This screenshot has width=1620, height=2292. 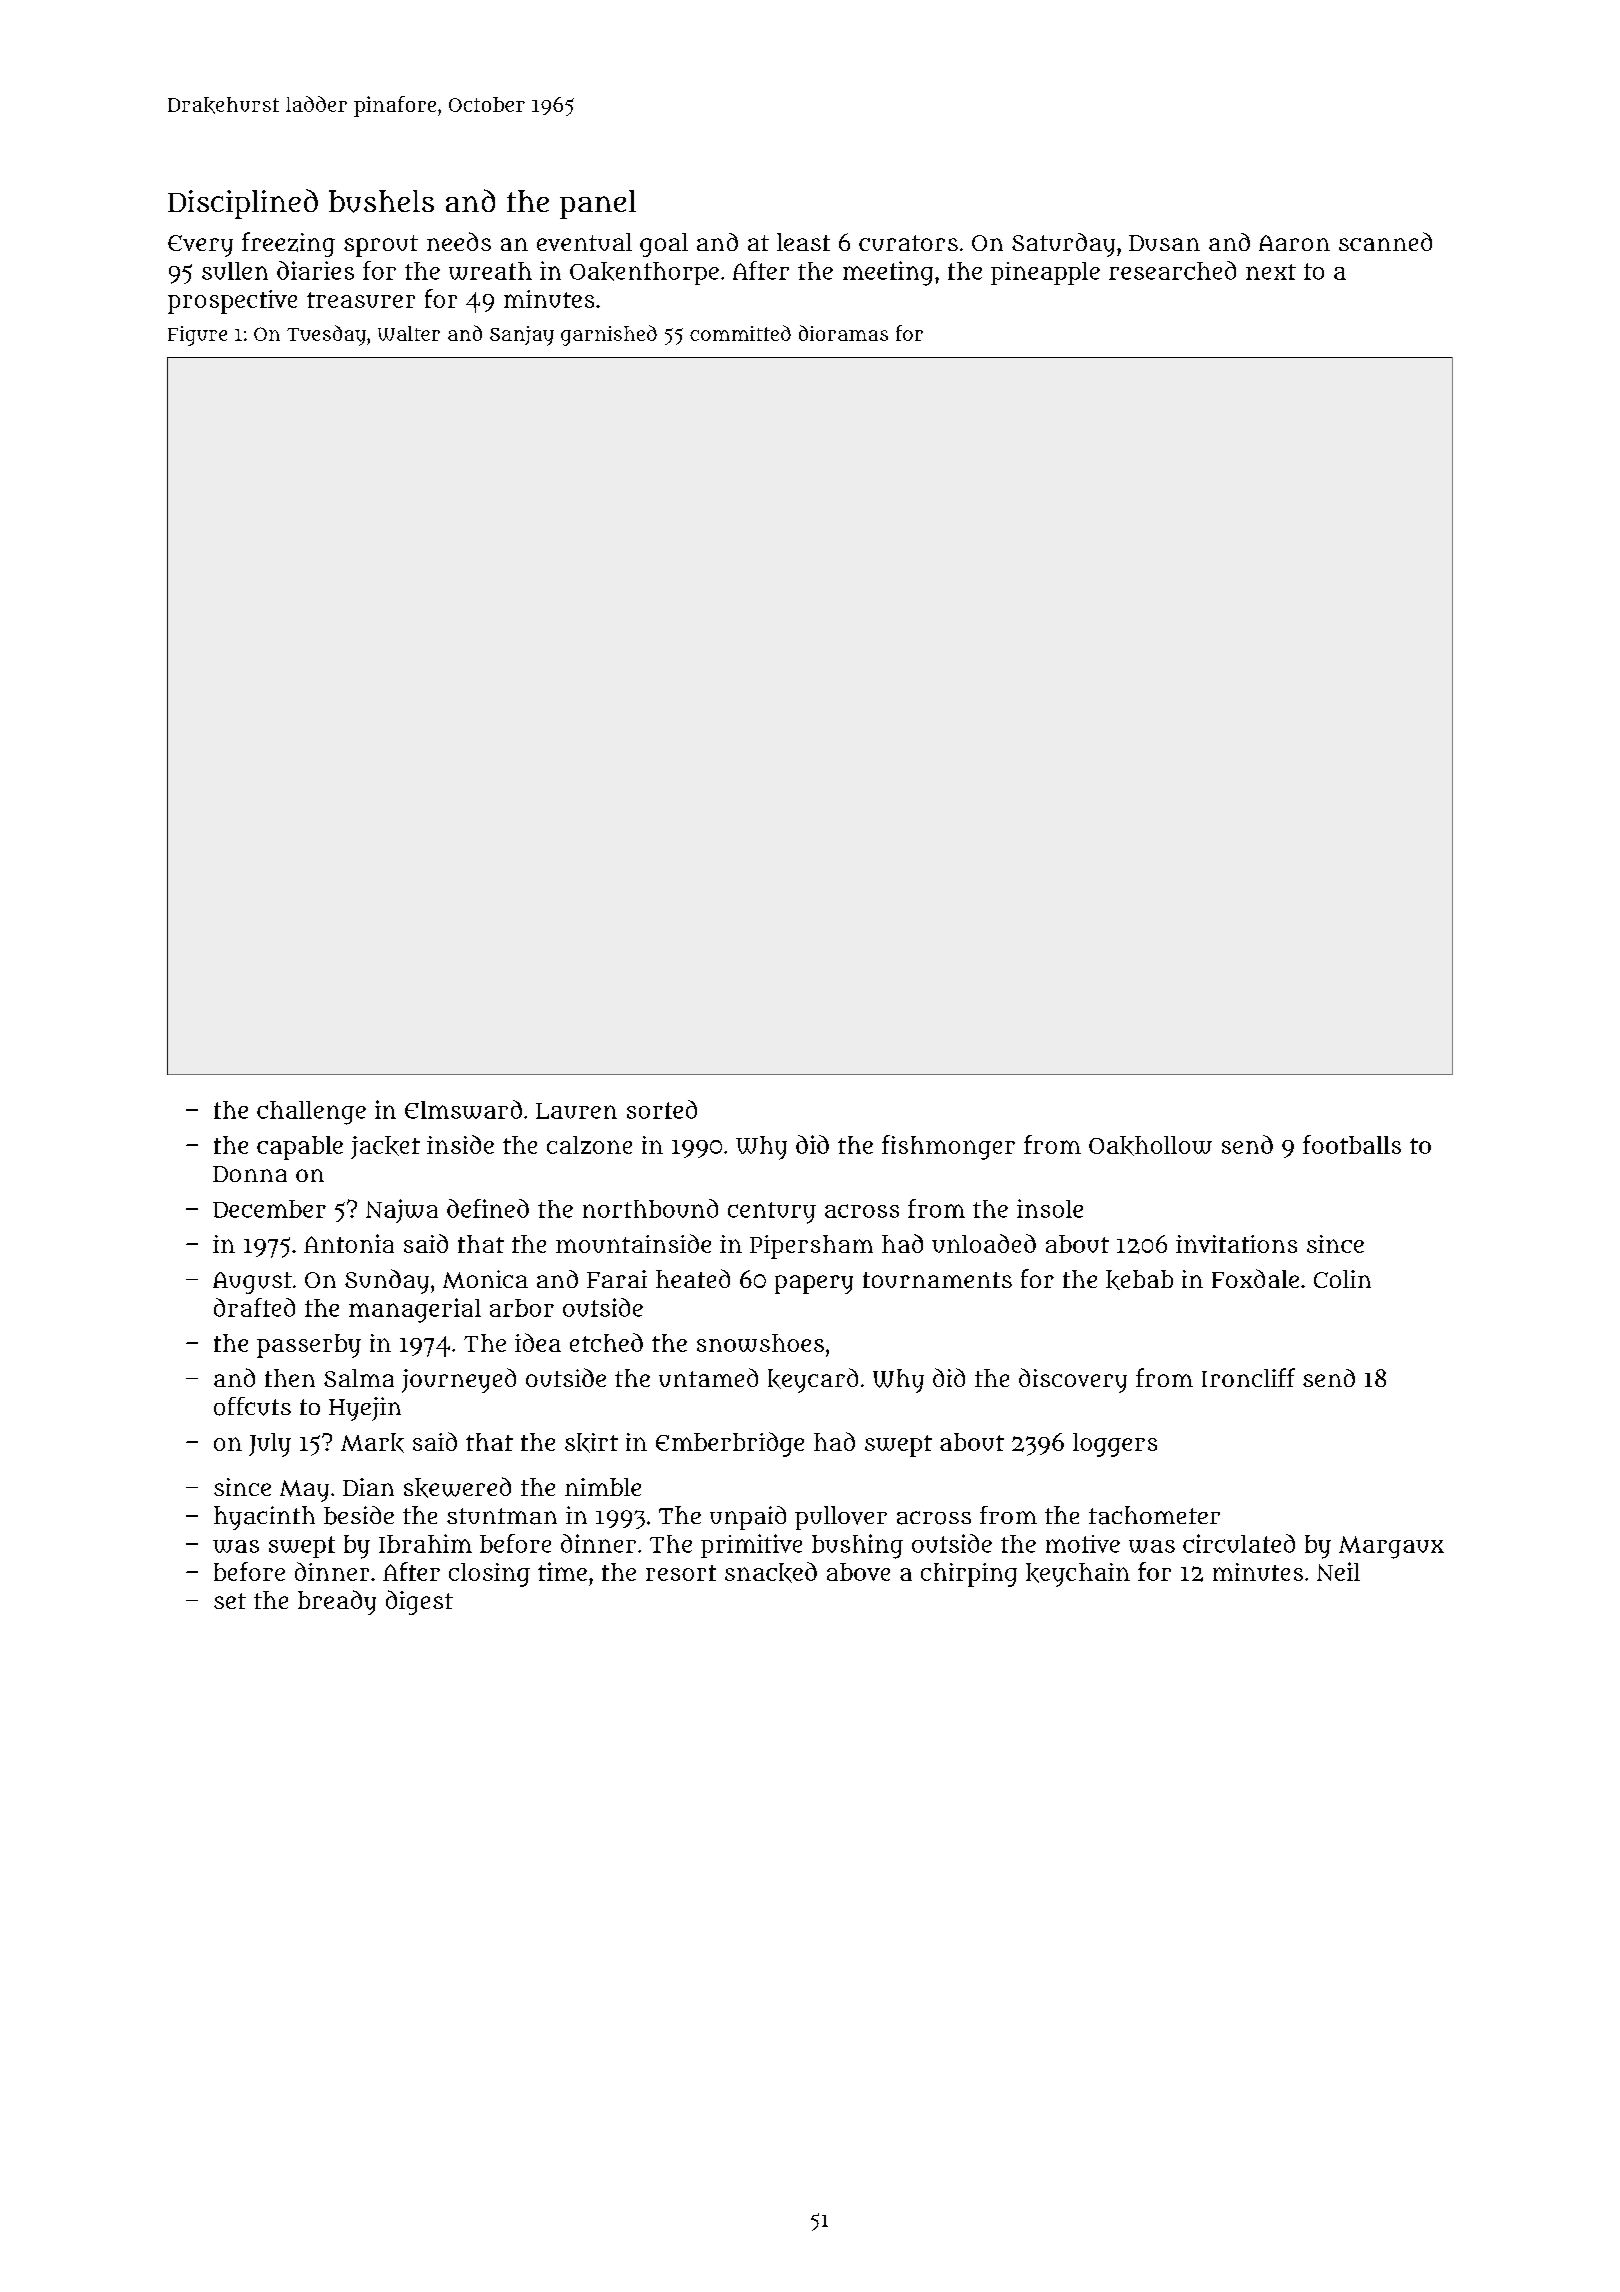 I want to click on bushels, so click(x=381, y=201).
